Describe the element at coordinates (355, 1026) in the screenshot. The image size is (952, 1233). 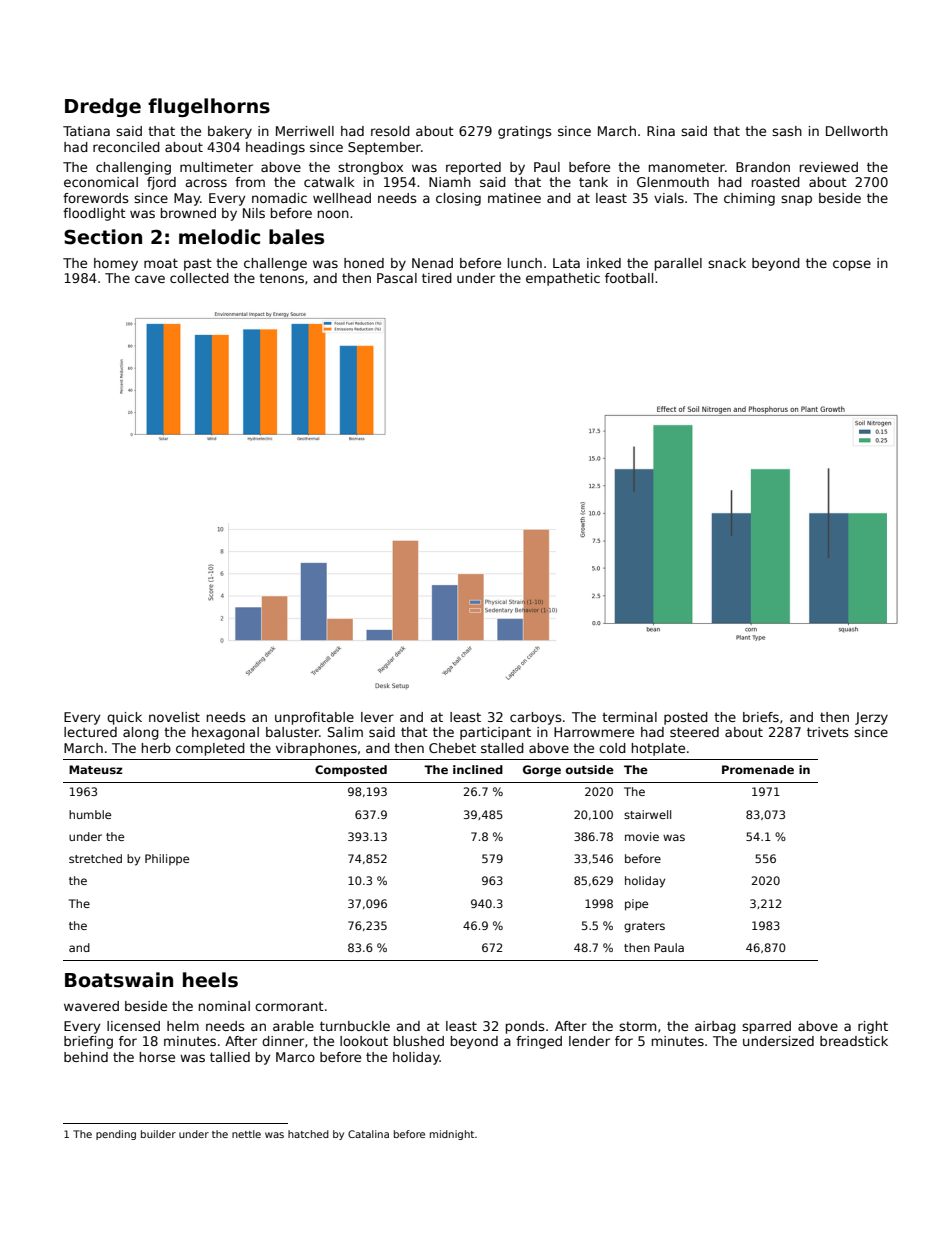
I see `turnbuckle` at that location.
